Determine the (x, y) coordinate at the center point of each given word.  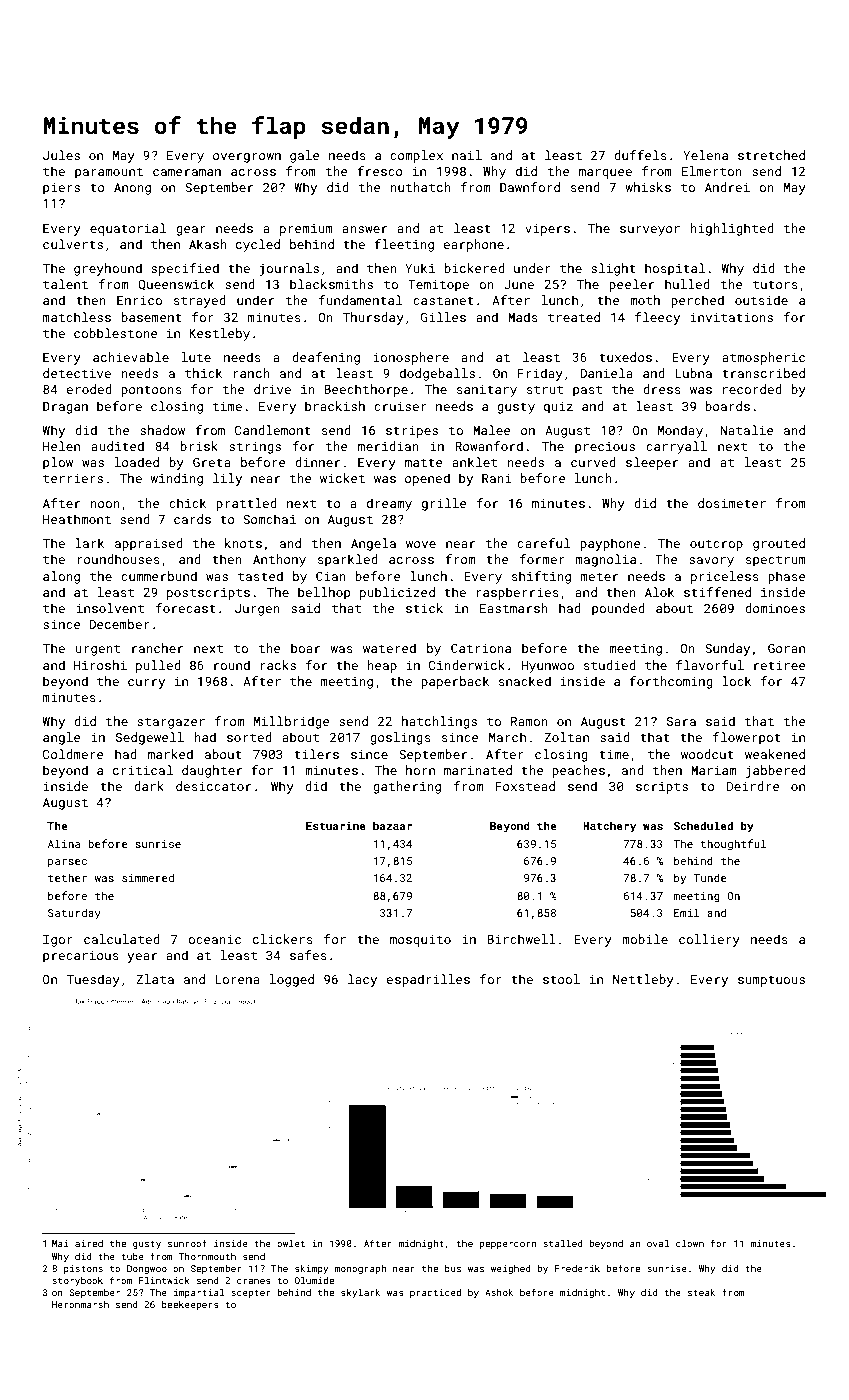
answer (364, 229)
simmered (148, 877)
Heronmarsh (80, 1304)
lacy (362, 980)
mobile (645, 939)
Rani (497, 478)
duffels (640, 155)
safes (308, 955)
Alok (659, 592)
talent (65, 284)
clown (690, 1243)
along (61, 577)
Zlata (155, 979)
